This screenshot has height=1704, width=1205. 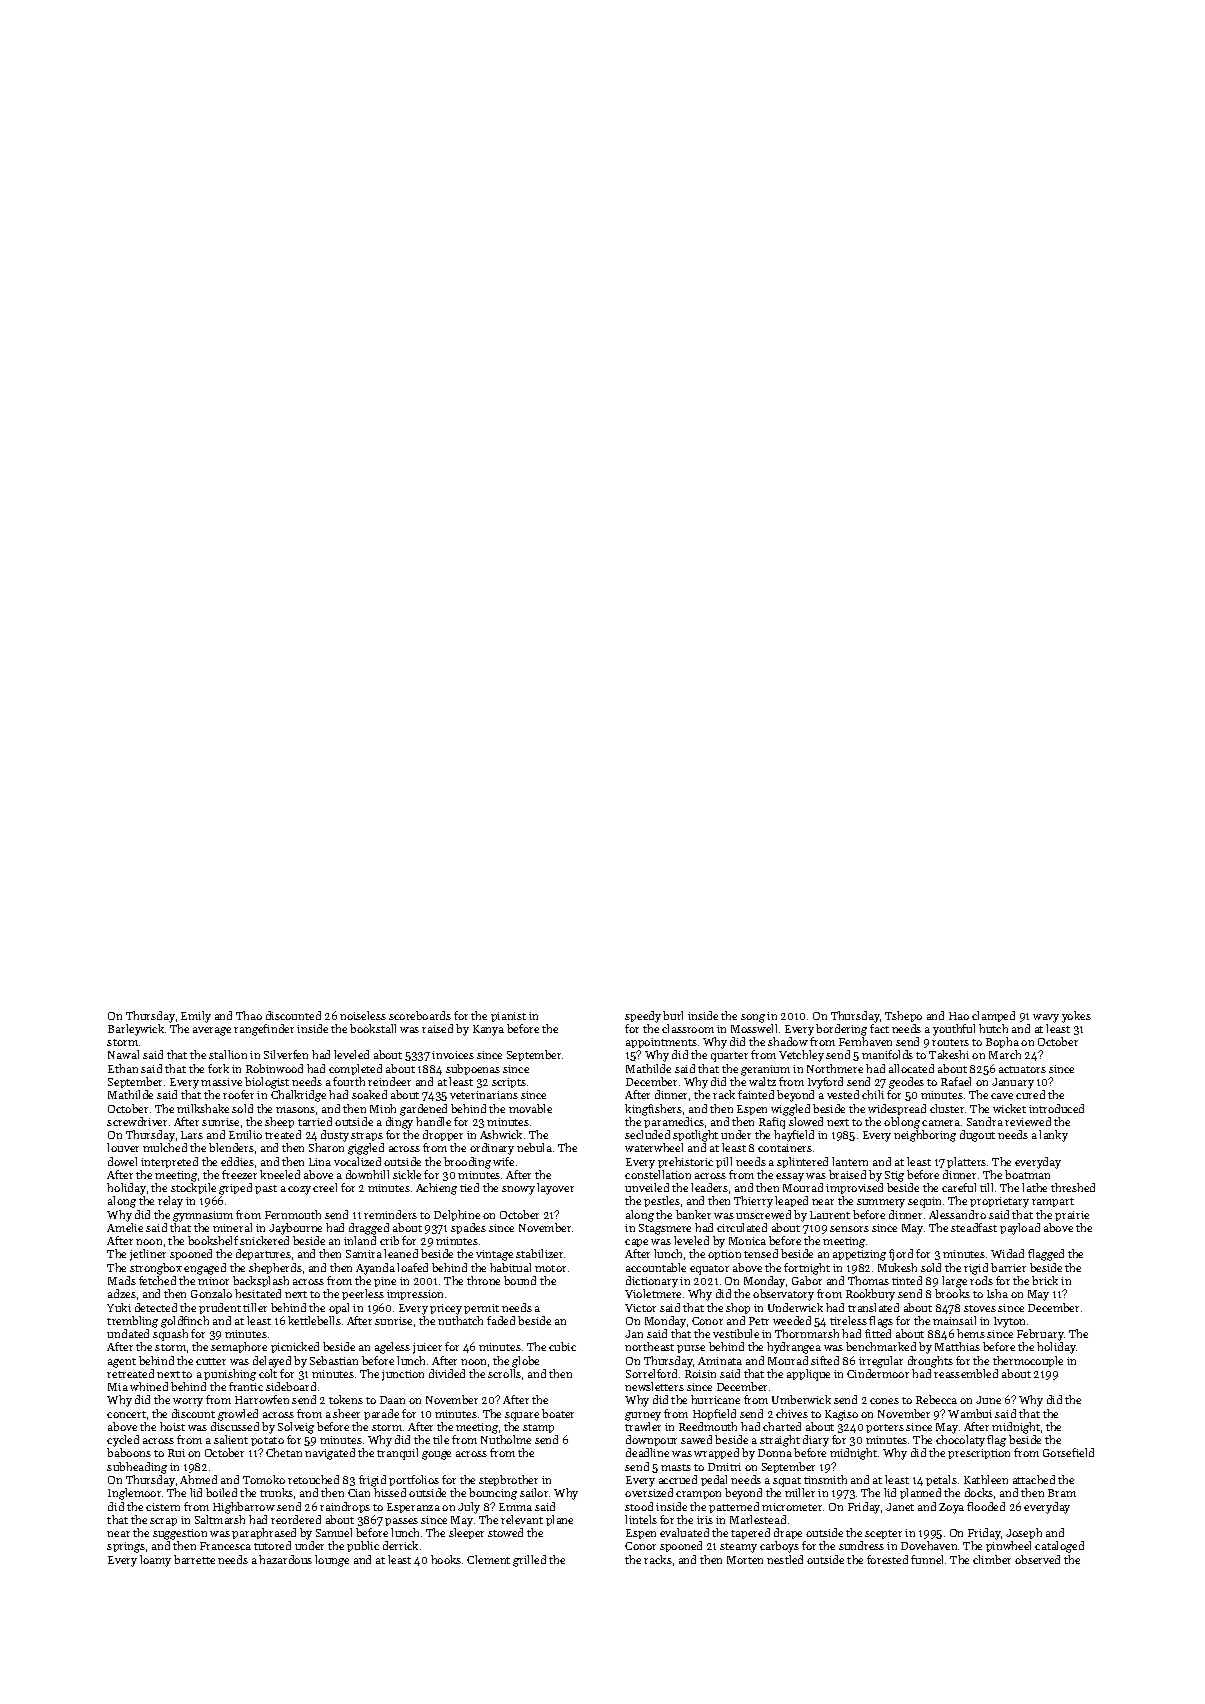 What do you see at coordinates (925, 1136) in the screenshot?
I see `neighboring` at bounding box center [925, 1136].
